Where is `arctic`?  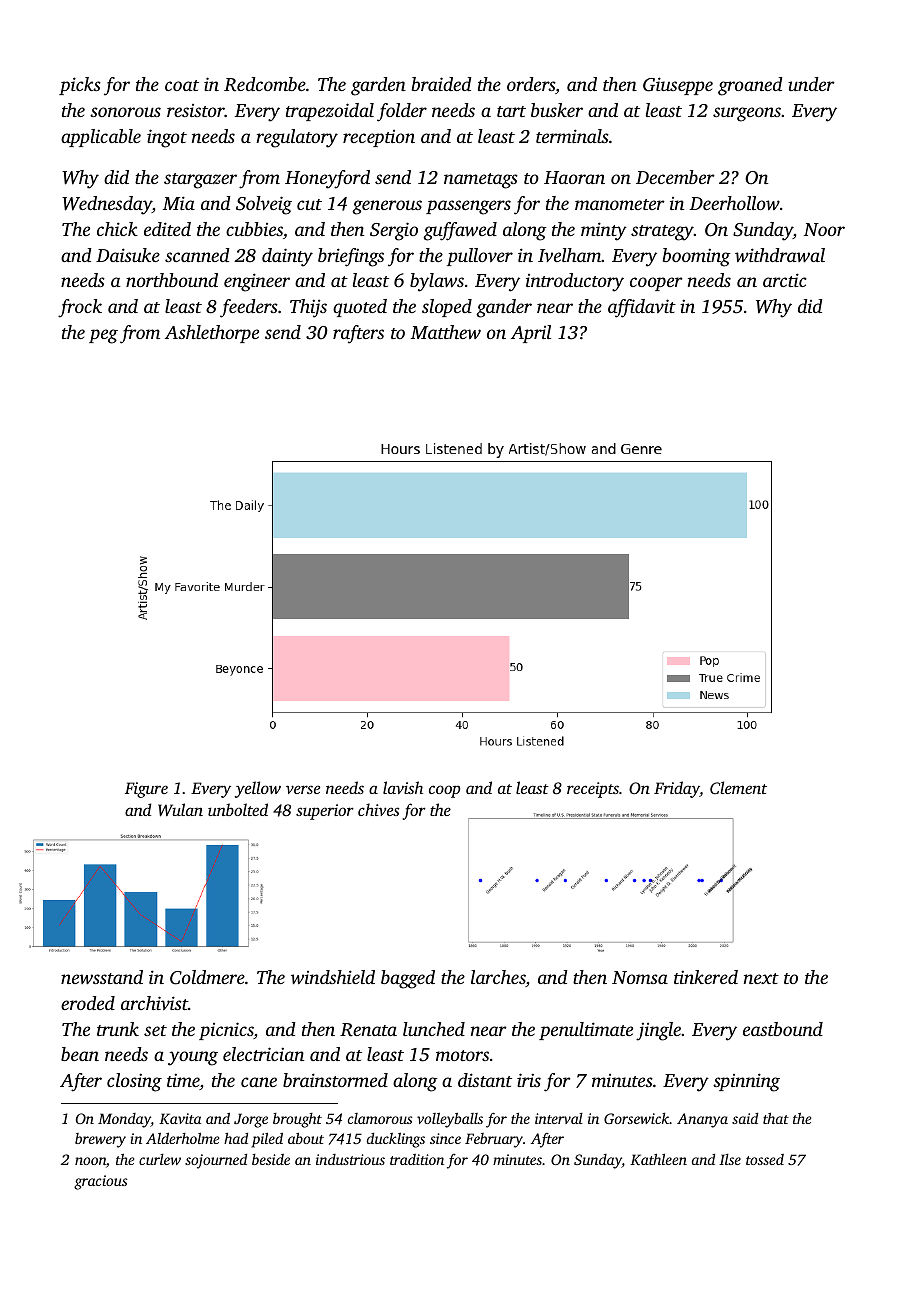
arctic is located at coordinates (785, 280).
